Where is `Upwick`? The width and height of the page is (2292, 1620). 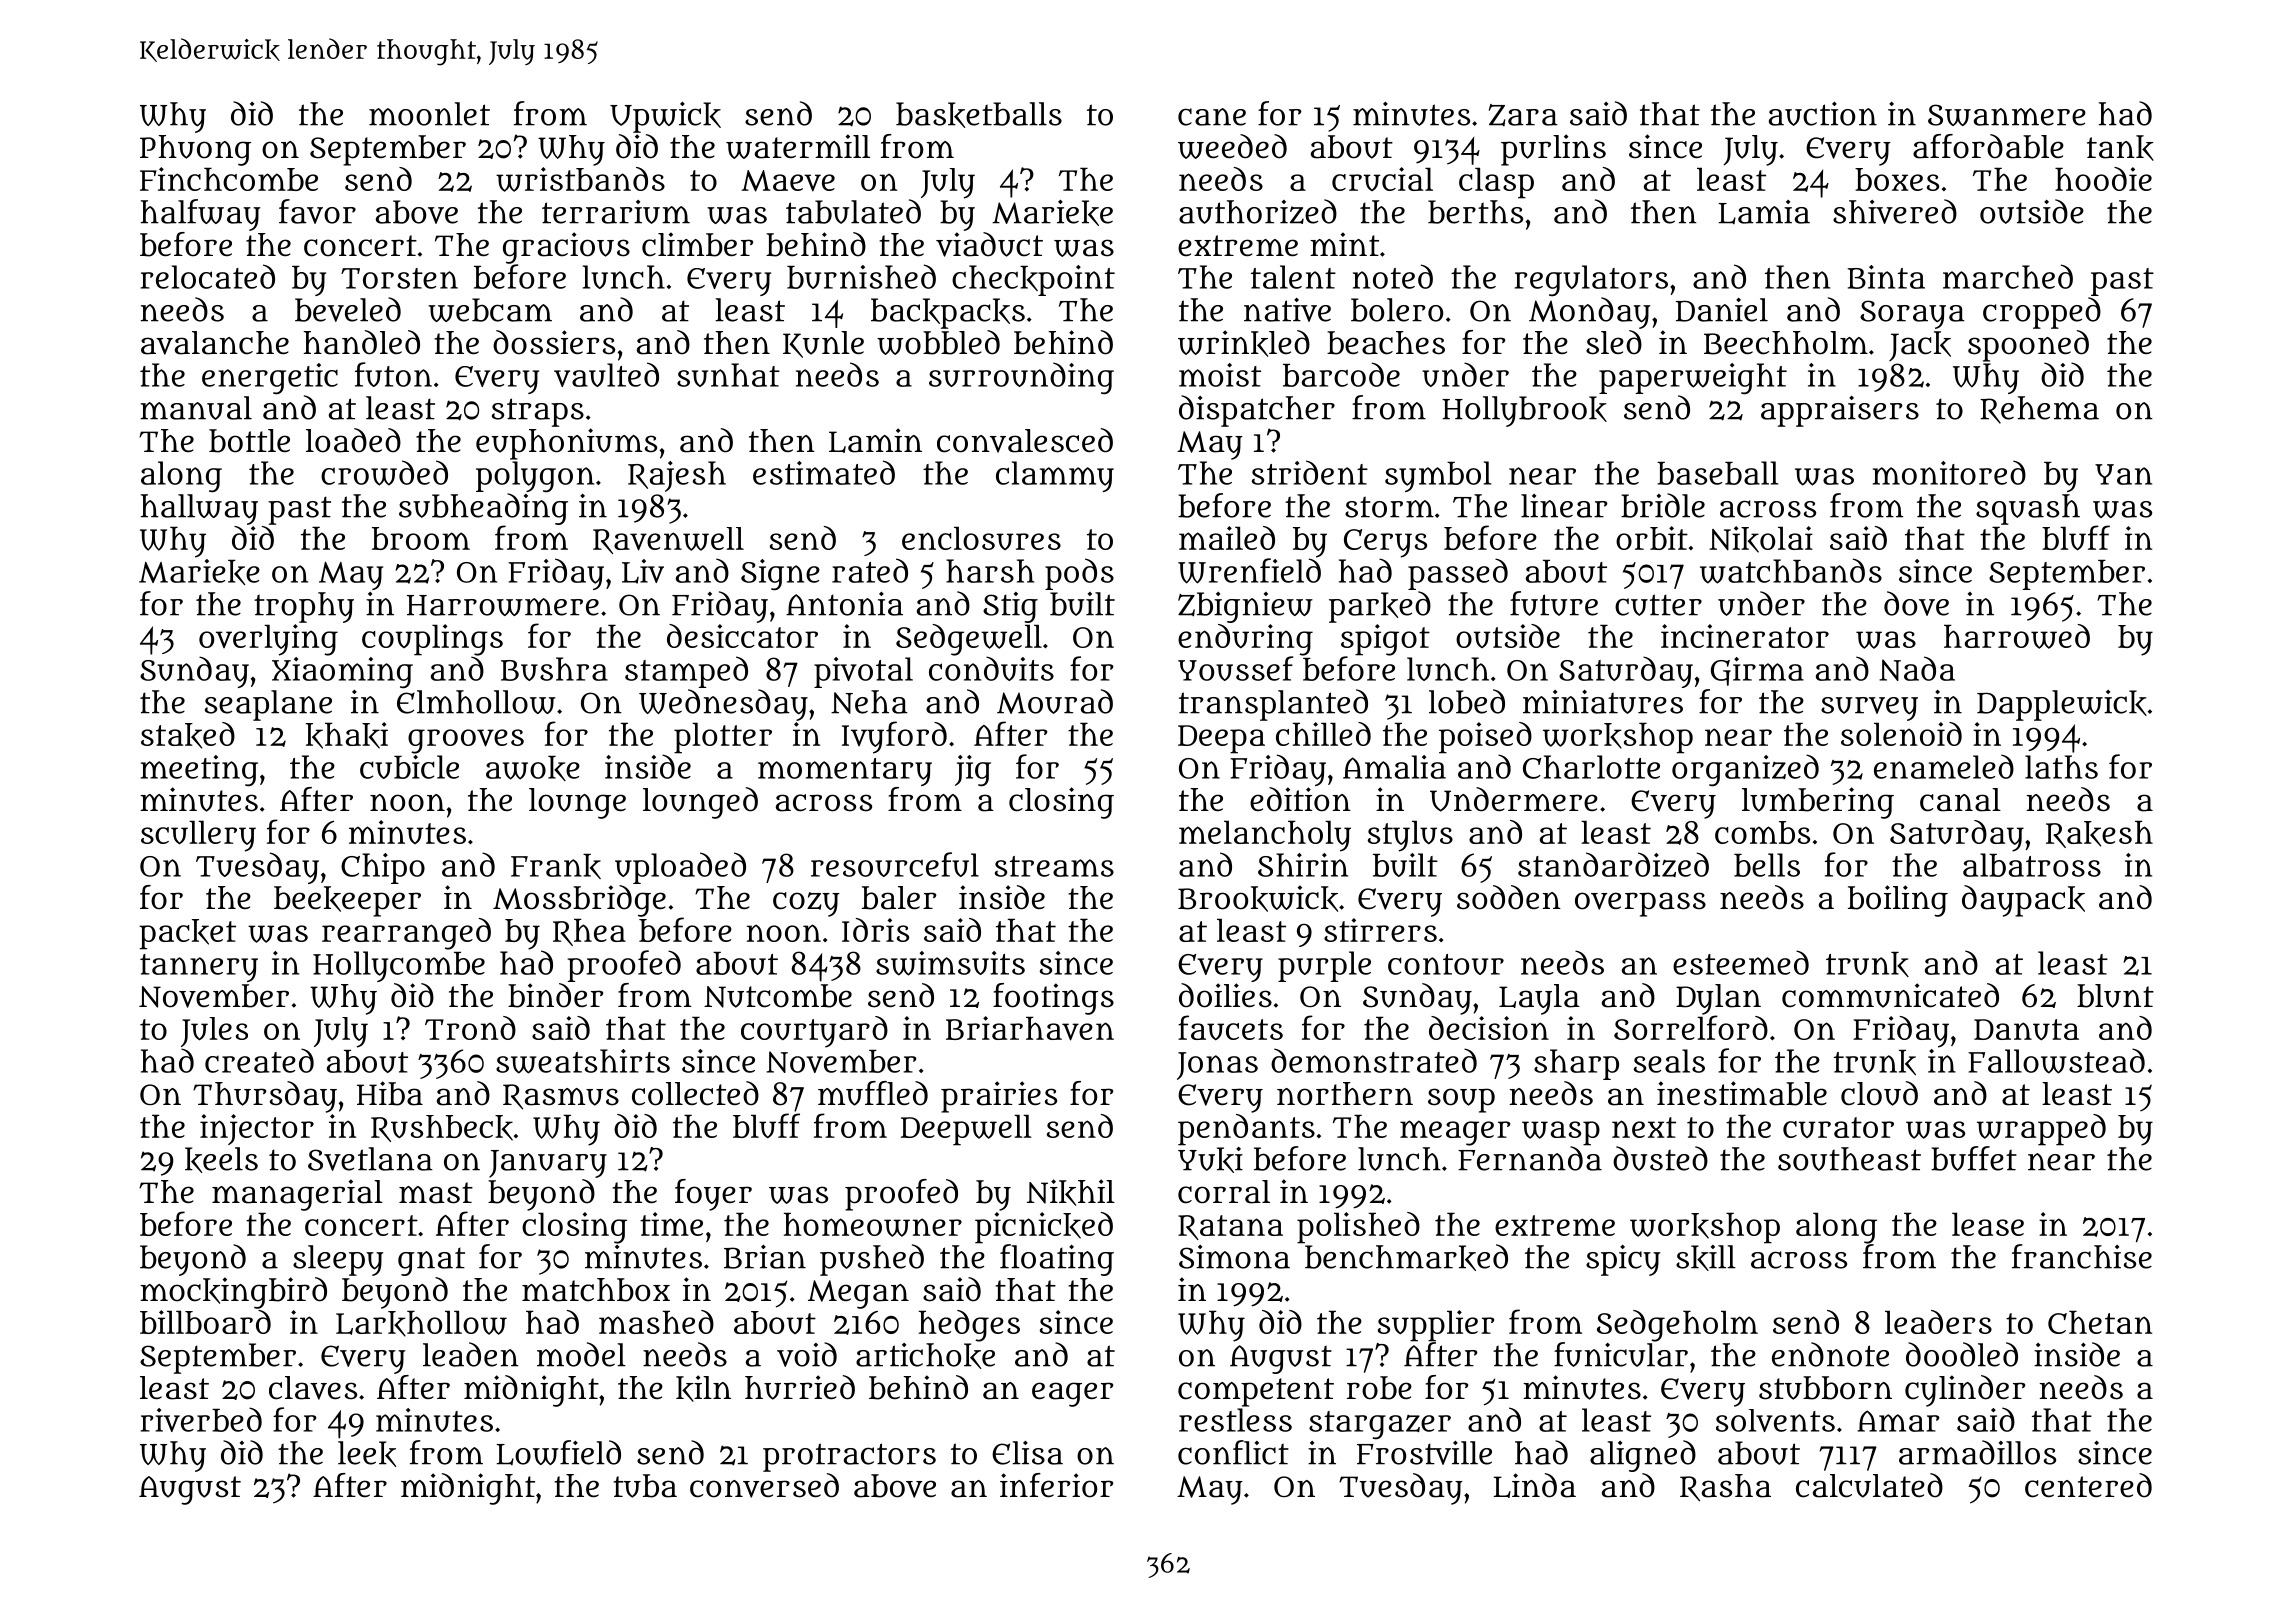
Upwick is located at coordinates (665, 117).
